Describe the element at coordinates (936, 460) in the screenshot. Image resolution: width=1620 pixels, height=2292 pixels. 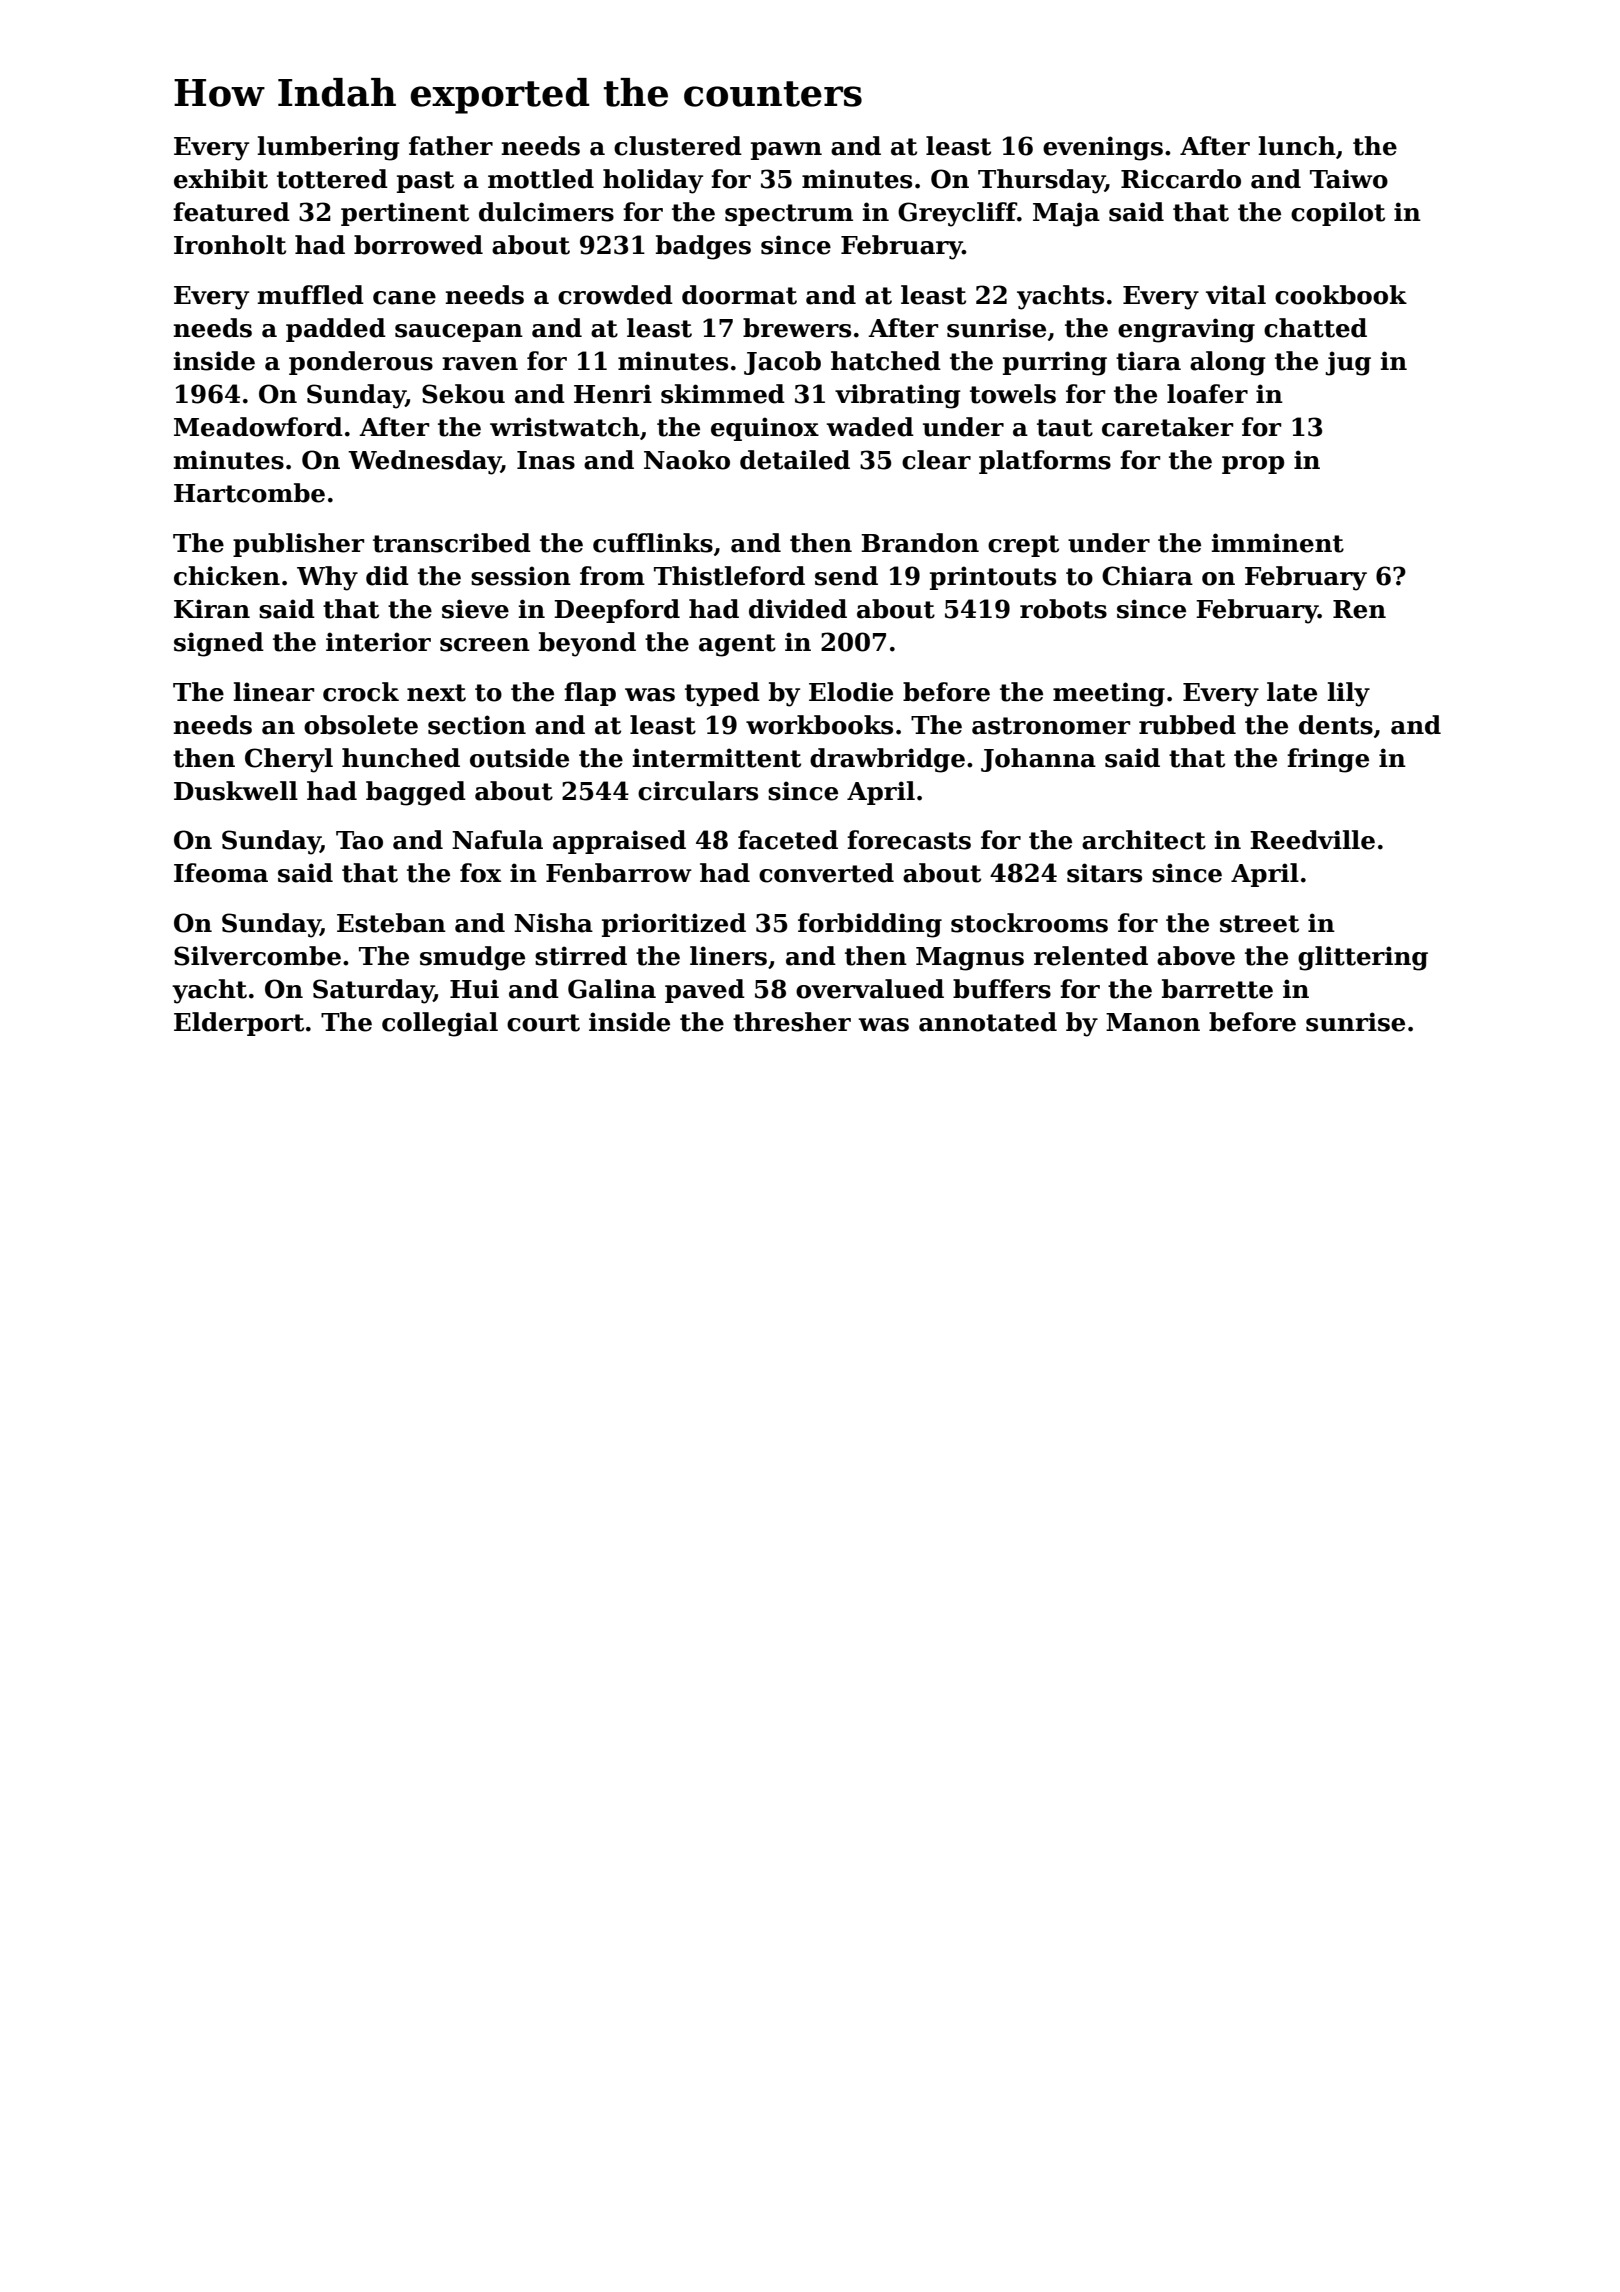
I see `clear` at that location.
